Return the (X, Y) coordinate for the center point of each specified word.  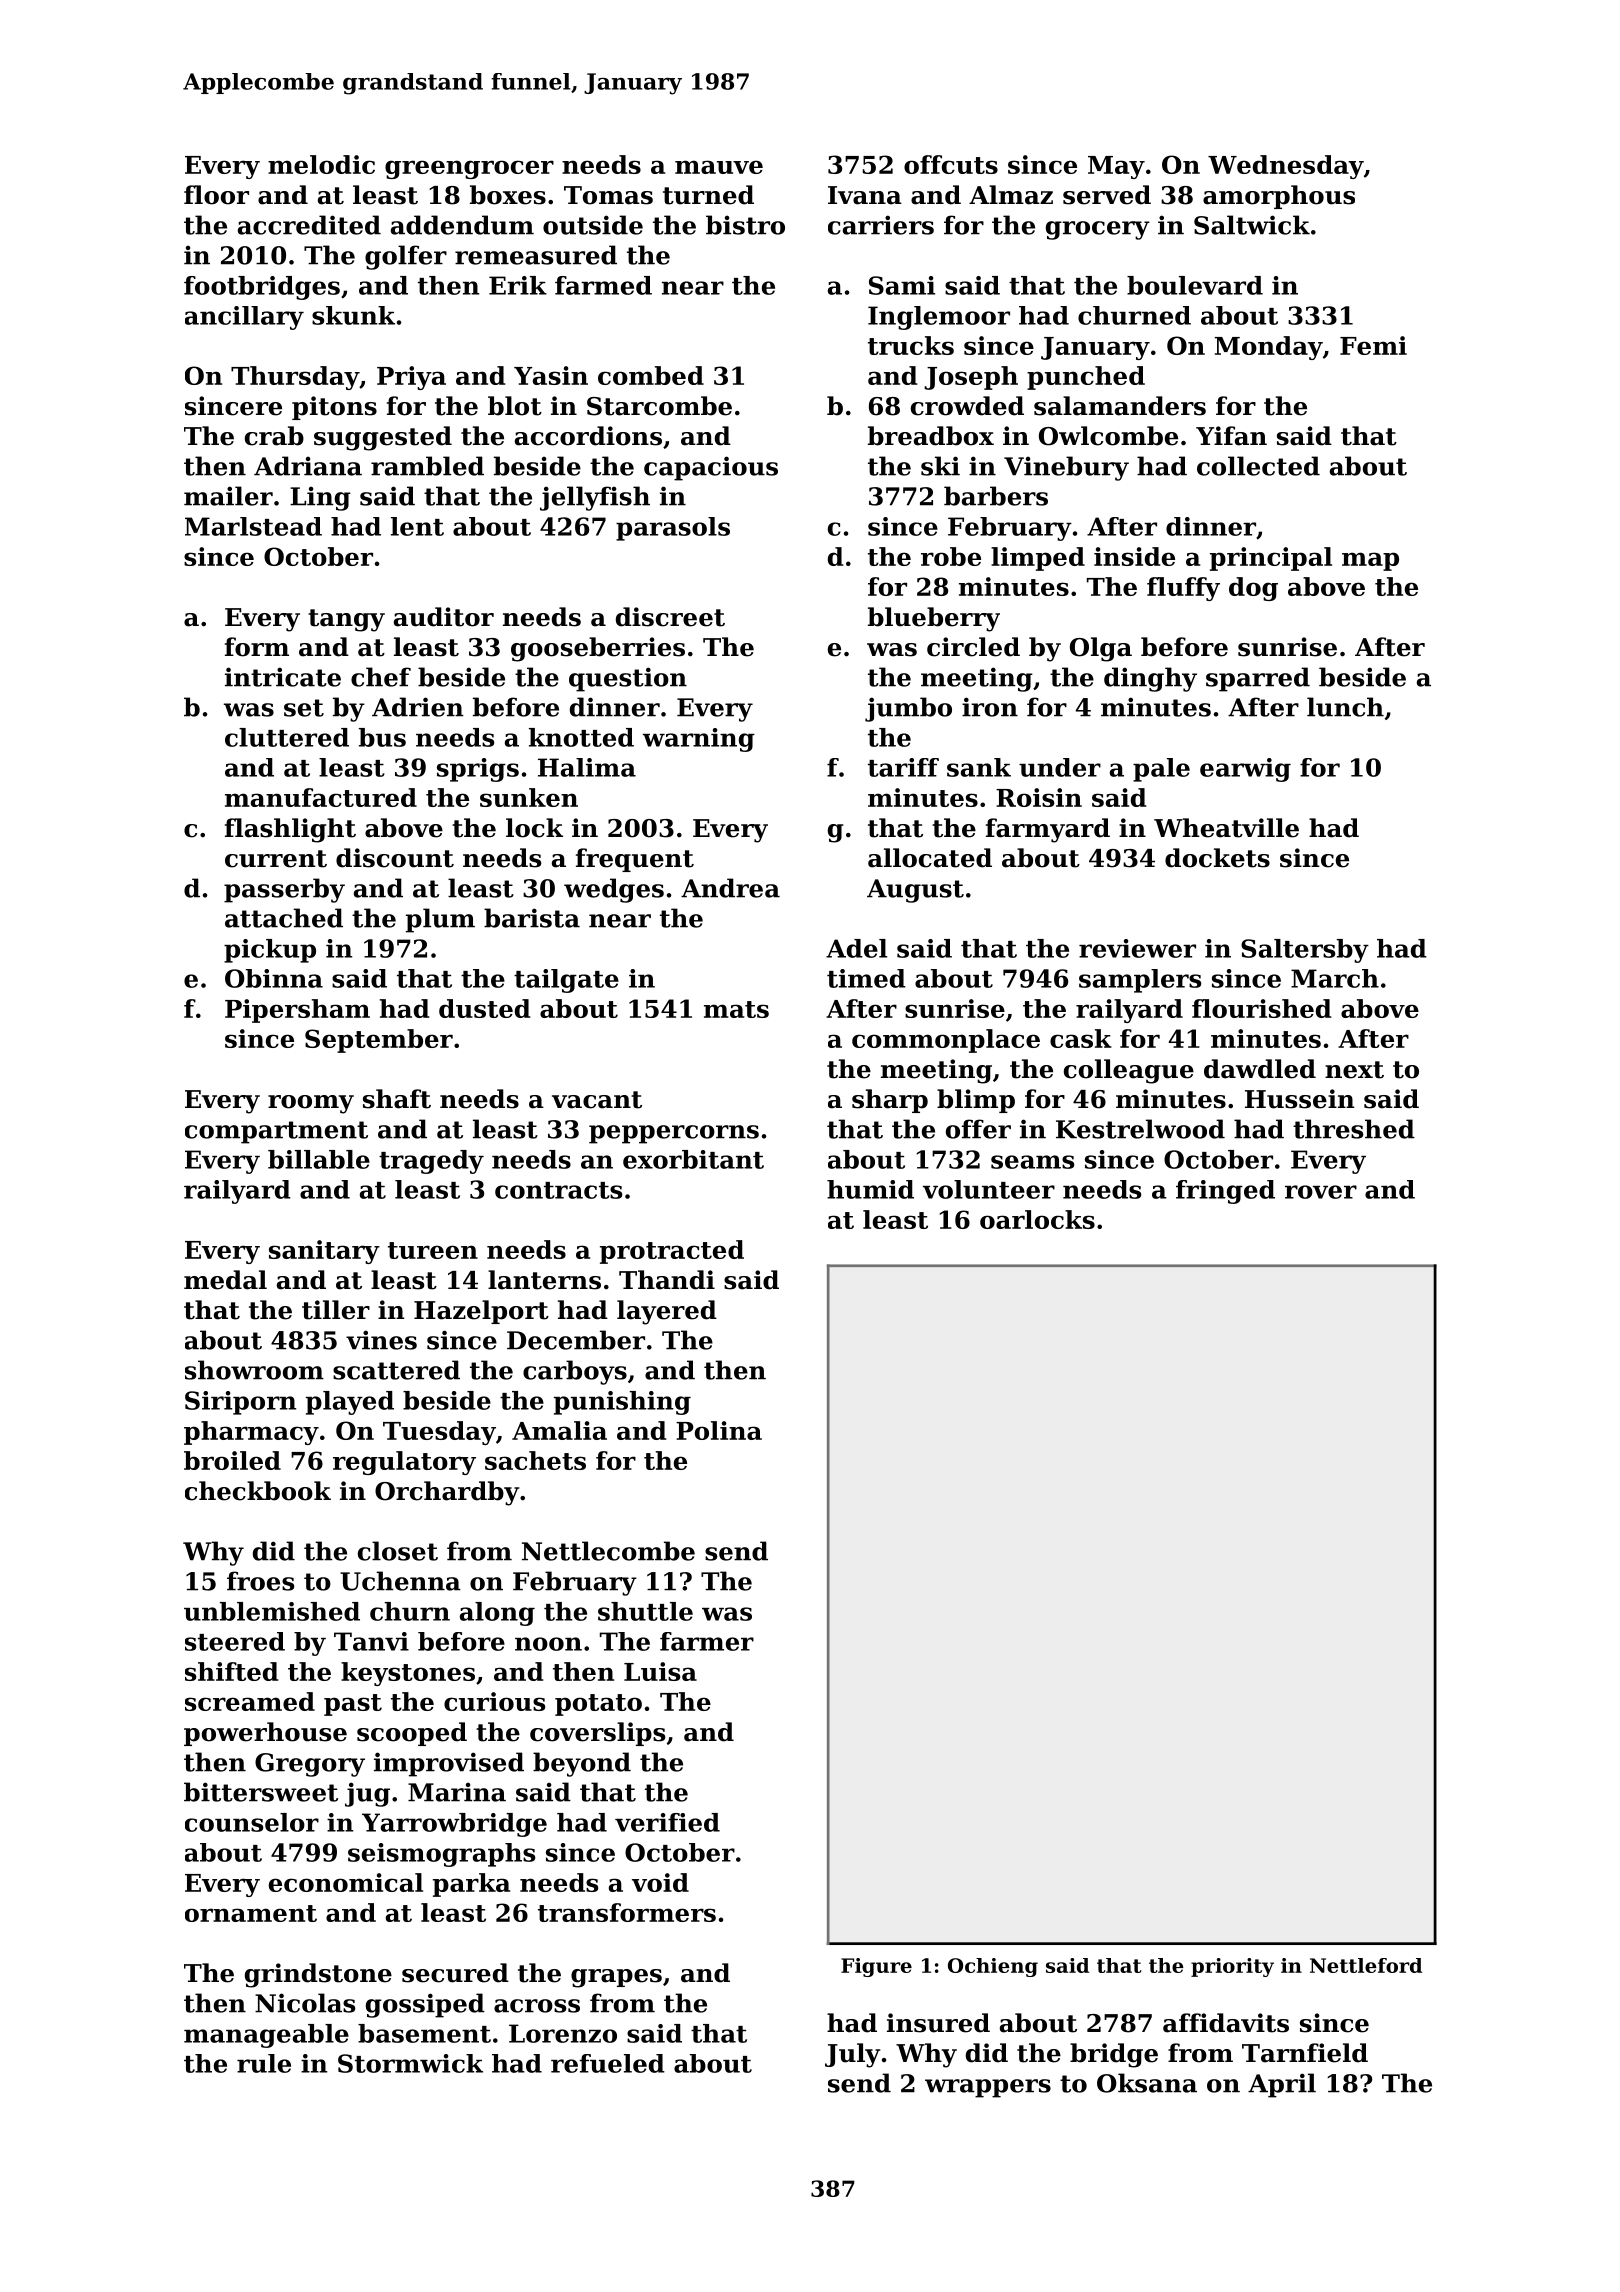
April (1282, 2085)
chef (381, 677)
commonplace (946, 1041)
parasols (673, 529)
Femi (1373, 345)
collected (1258, 466)
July (852, 2055)
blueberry (934, 619)
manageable (266, 2036)
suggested (383, 438)
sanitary (324, 1252)
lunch (1345, 707)
